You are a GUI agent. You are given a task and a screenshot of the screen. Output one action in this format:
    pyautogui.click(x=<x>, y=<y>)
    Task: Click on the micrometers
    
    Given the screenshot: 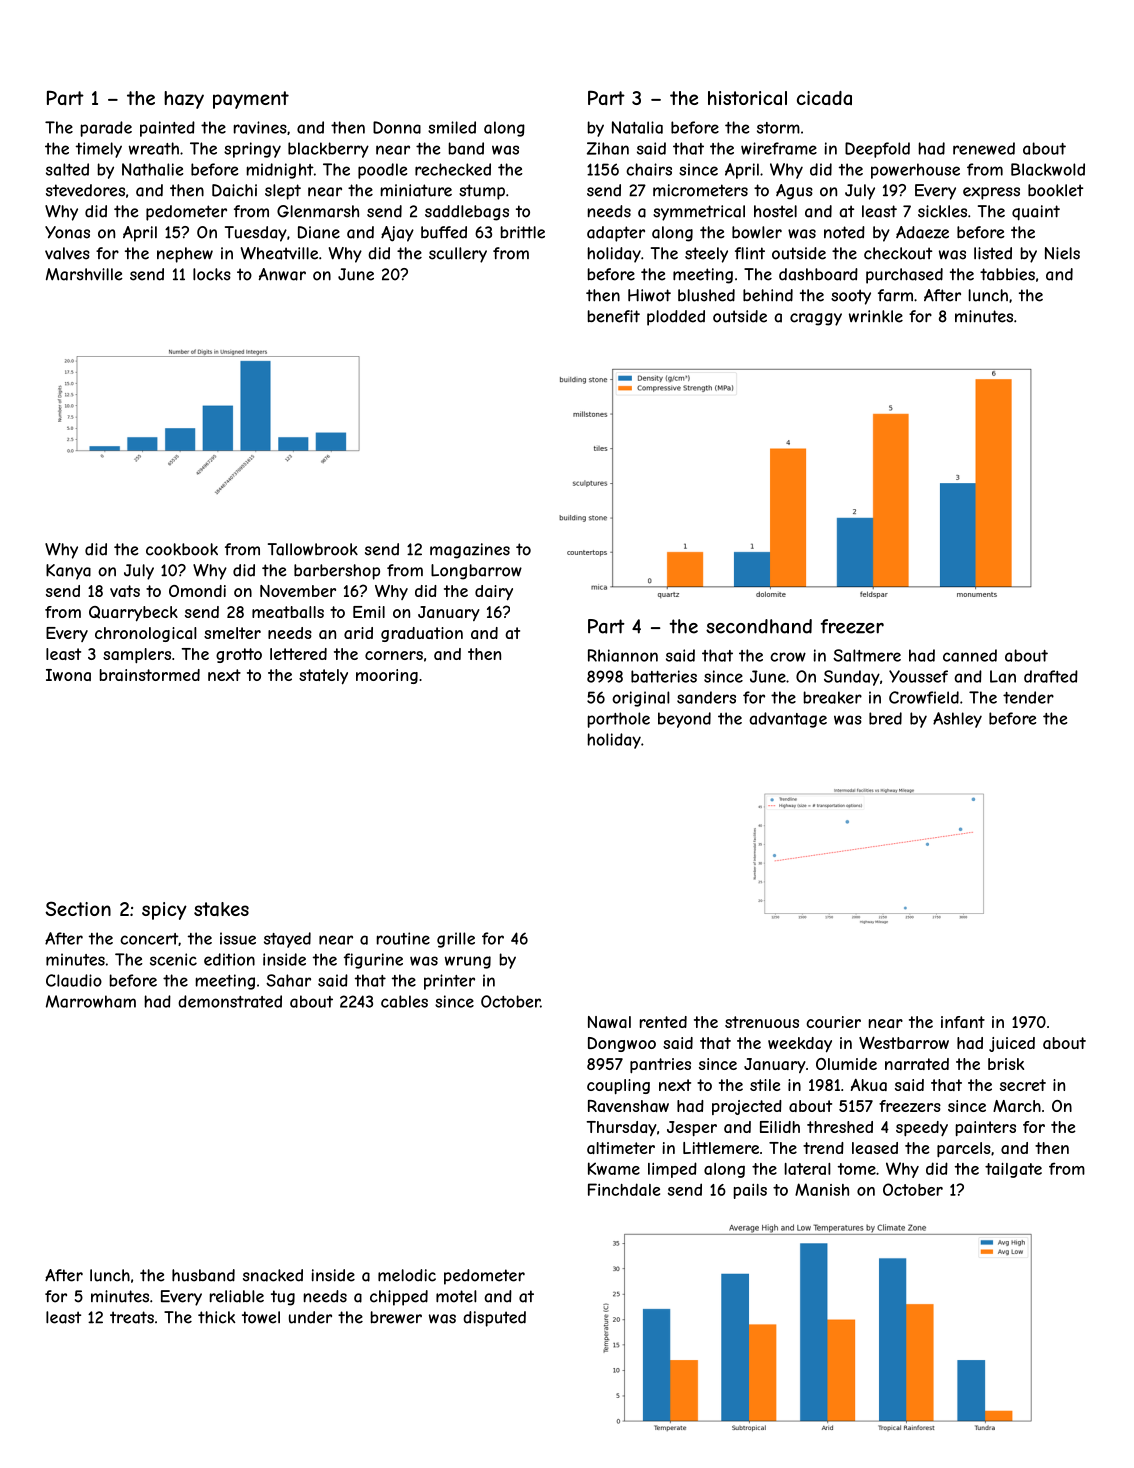 What is the action you would take?
    pyautogui.click(x=700, y=190)
